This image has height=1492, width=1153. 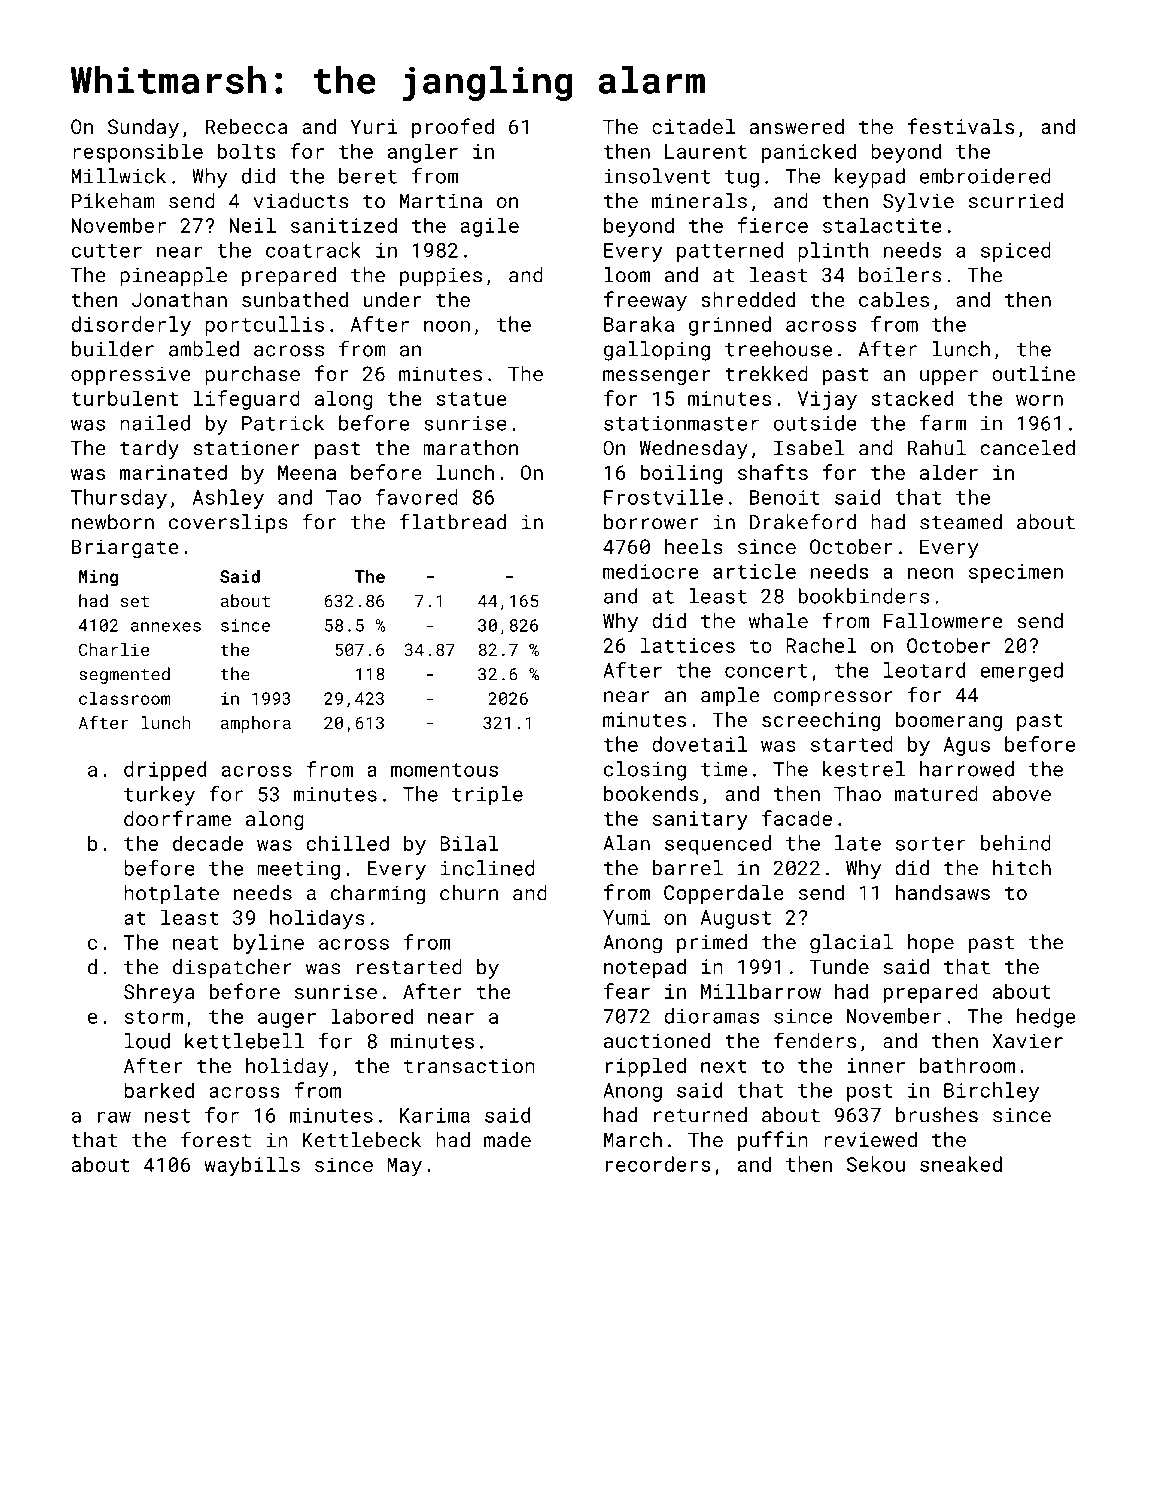 What do you see at coordinates (113, 522) in the image?
I see `newborn` at bounding box center [113, 522].
